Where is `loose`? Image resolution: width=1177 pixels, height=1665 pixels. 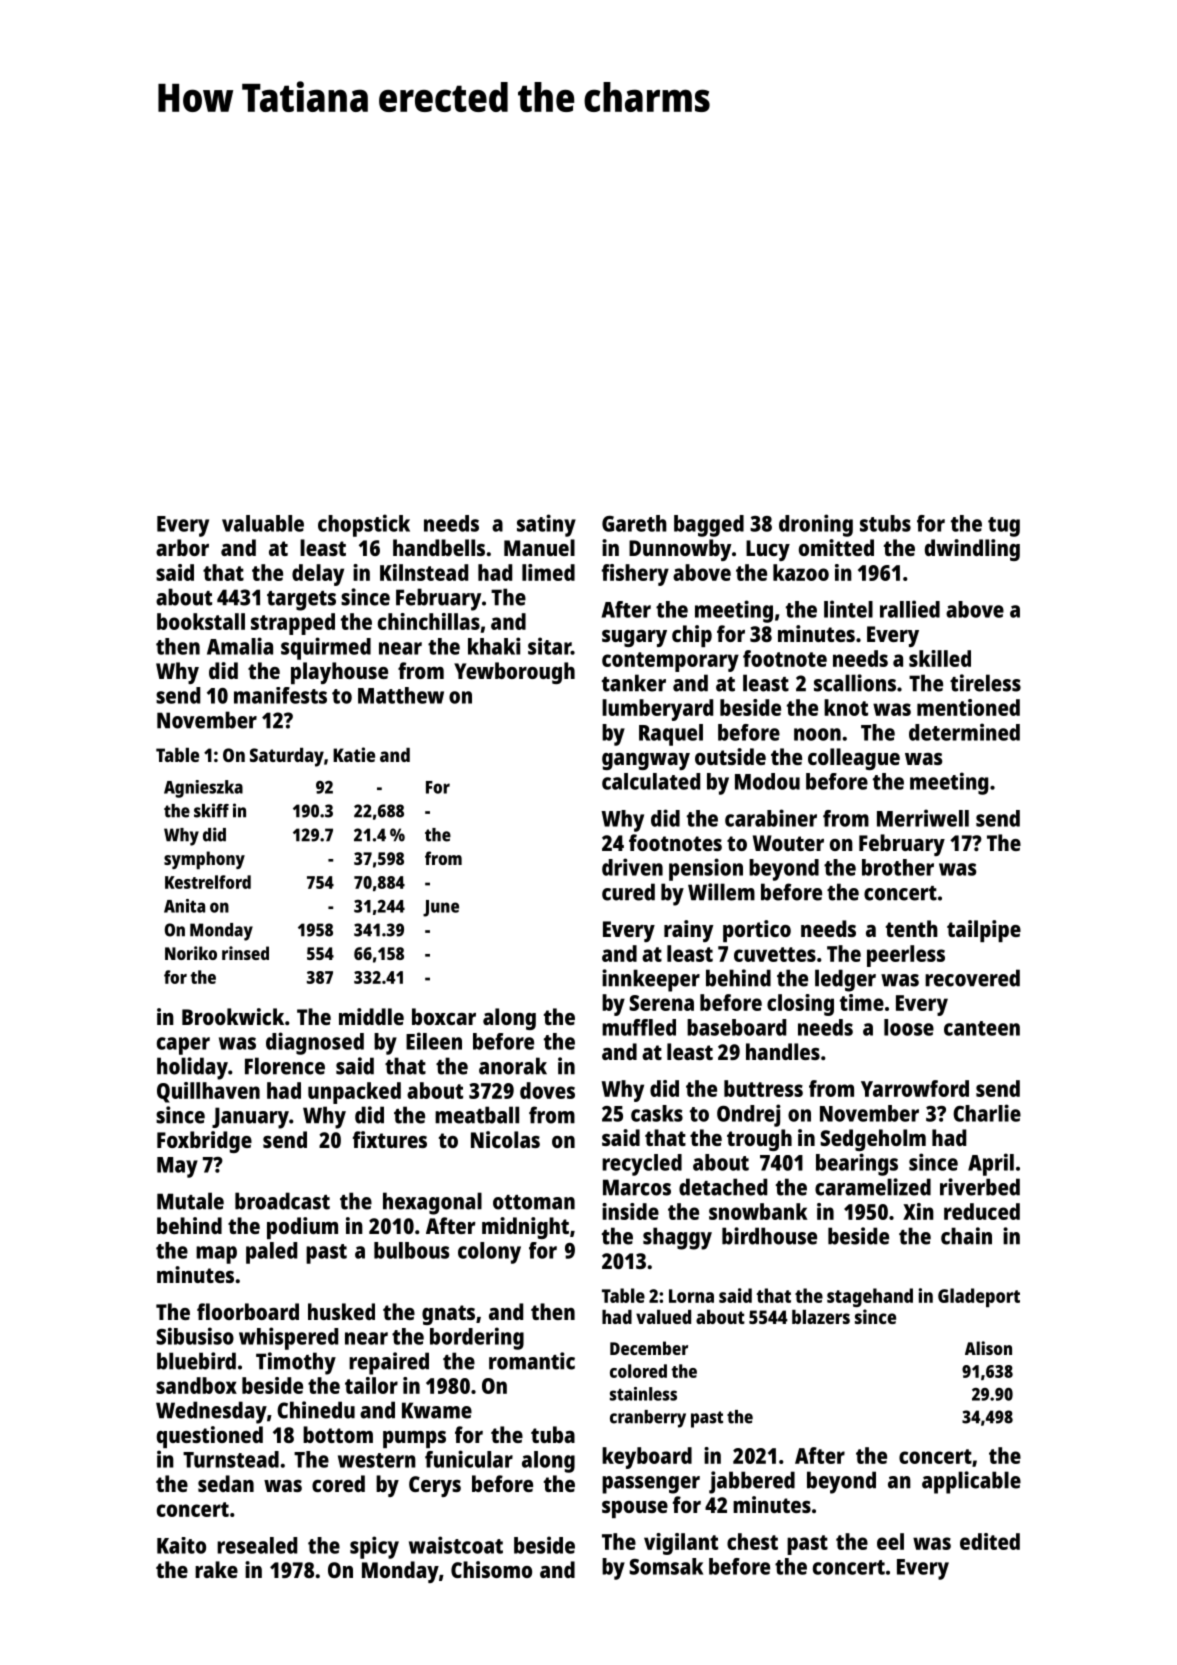 loose is located at coordinates (909, 1027).
